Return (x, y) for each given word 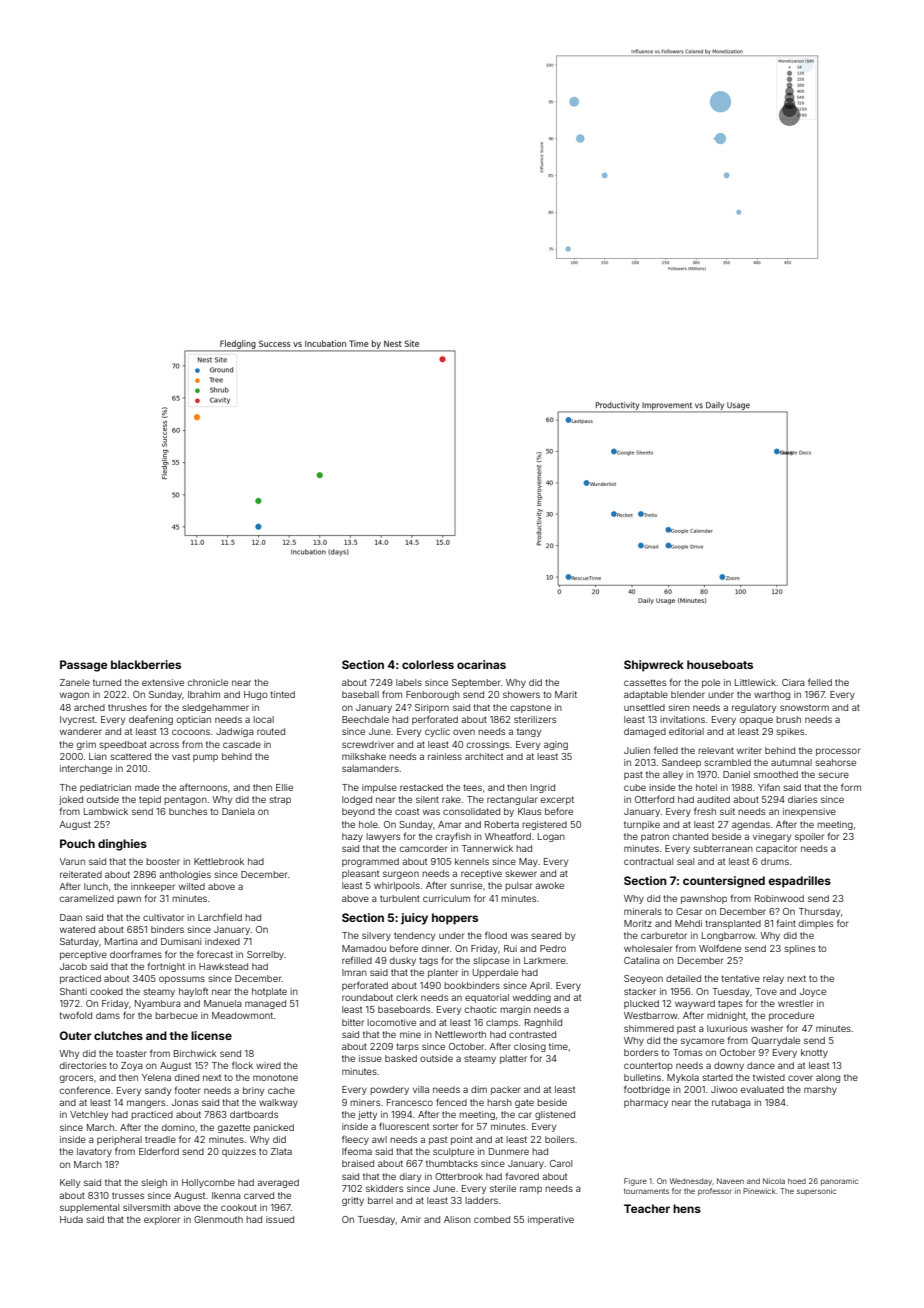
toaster (131, 1053)
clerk (407, 997)
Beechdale (365, 719)
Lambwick (106, 811)
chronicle (208, 682)
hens (687, 1208)
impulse (379, 788)
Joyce (813, 992)
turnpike (642, 825)
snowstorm (804, 707)
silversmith (146, 1207)
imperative (551, 1220)
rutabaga (731, 1103)
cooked (106, 991)
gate (524, 1103)
